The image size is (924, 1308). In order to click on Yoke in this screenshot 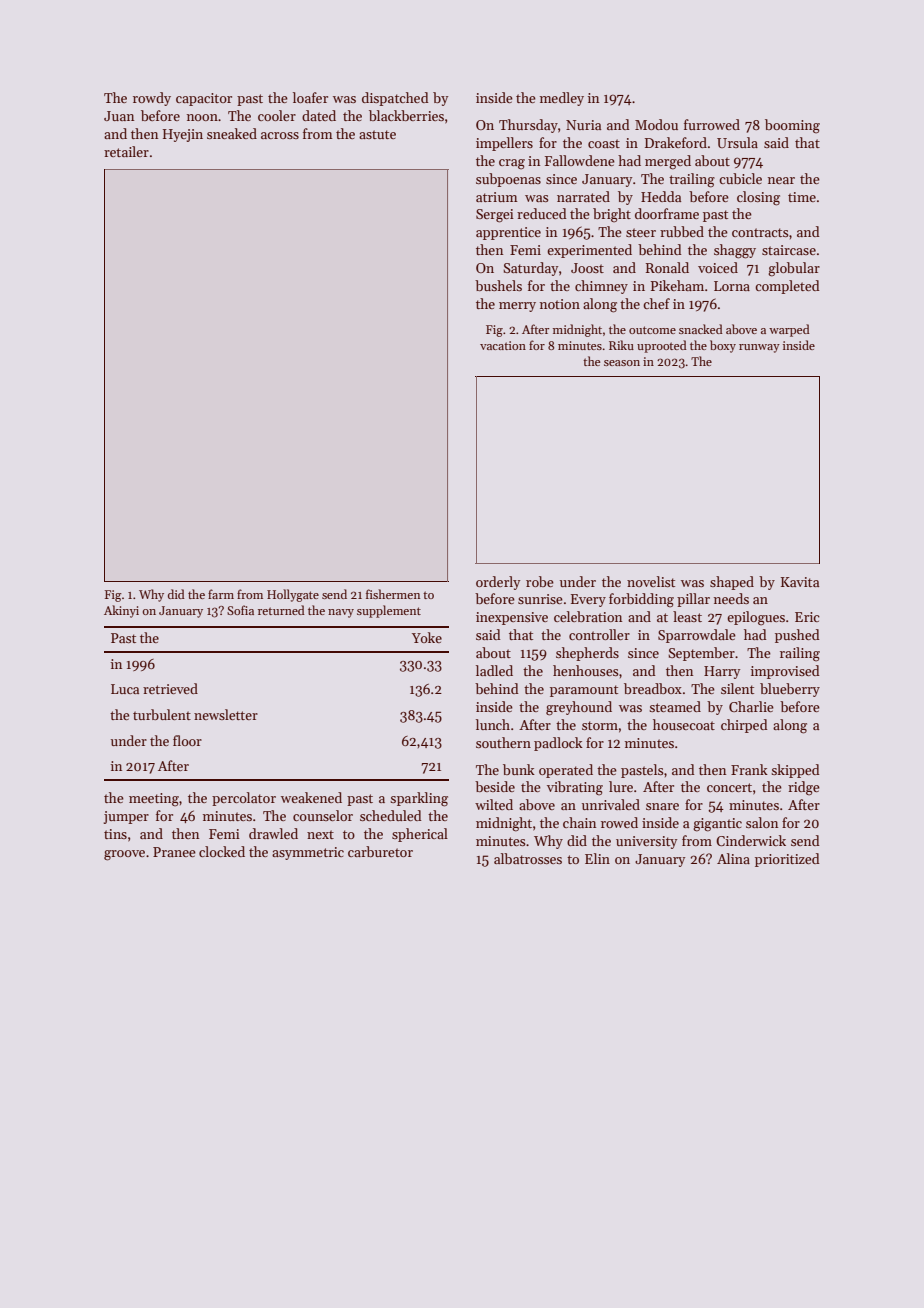, I will do `click(427, 637)`.
